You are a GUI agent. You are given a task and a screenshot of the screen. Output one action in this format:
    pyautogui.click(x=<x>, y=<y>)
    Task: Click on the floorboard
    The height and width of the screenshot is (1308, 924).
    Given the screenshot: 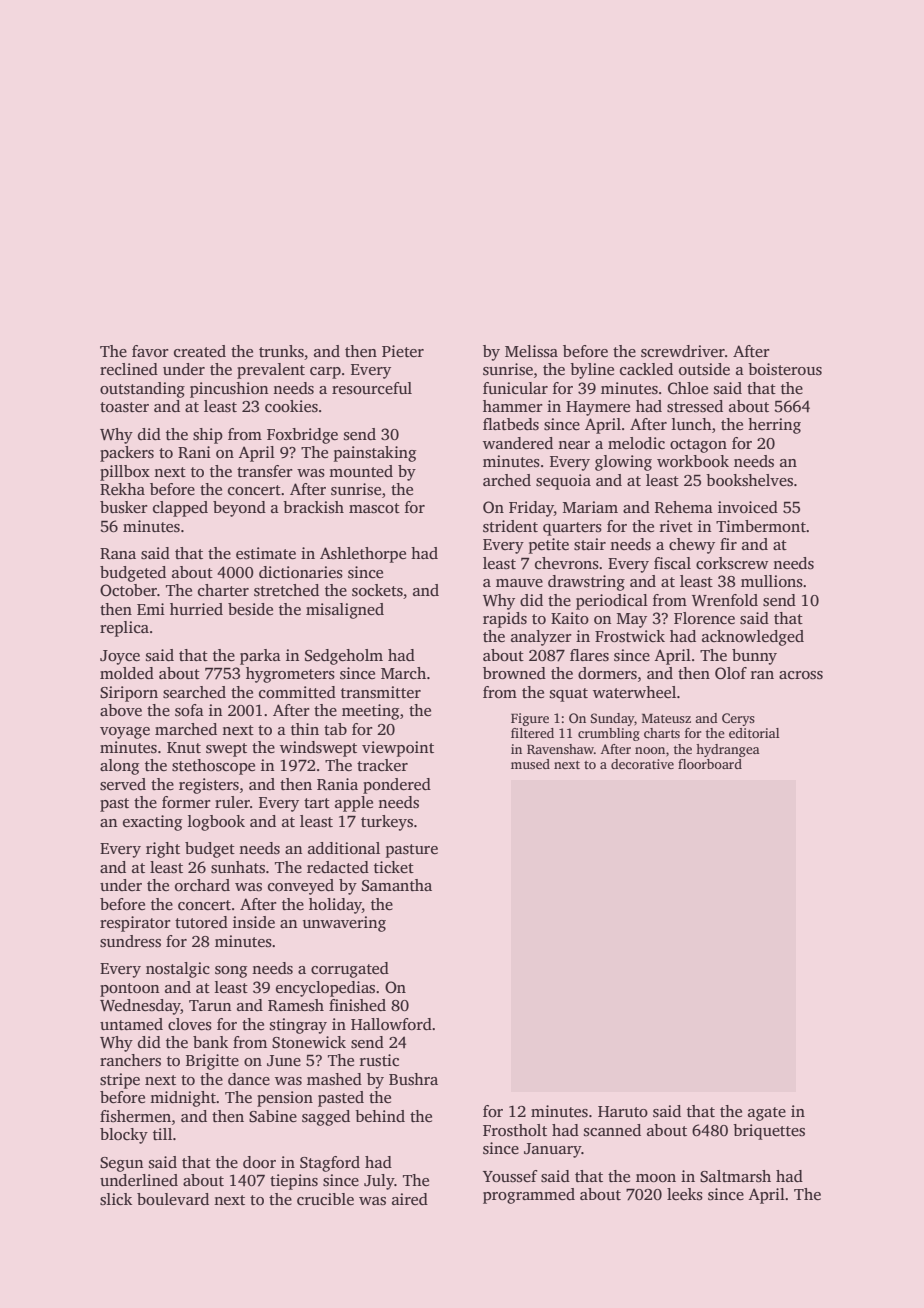 What is the action you would take?
    pyautogui.click(x=710, y=764)
